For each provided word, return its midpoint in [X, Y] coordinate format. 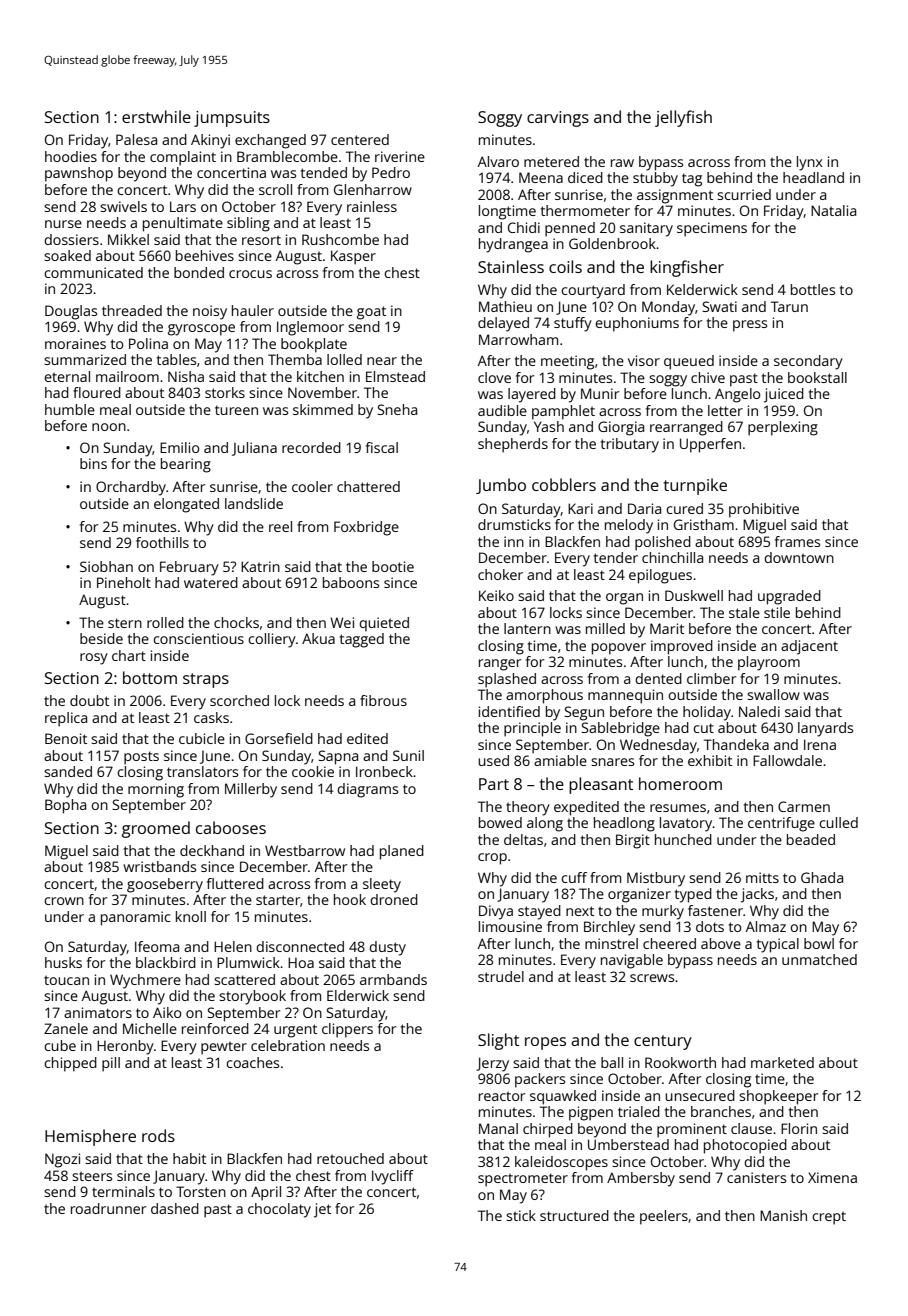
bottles [813, 289]
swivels [123, 206]
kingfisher [687, 268]
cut [703, 728]
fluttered [235, 883]
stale [744, 612]
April [266, 1193]
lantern [527, 628]
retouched [350, 1158]
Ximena [832, 1177]
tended [324, 172]
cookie [313, 771]
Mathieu [505, 306]
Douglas [71, 312]
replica [66, 719]
